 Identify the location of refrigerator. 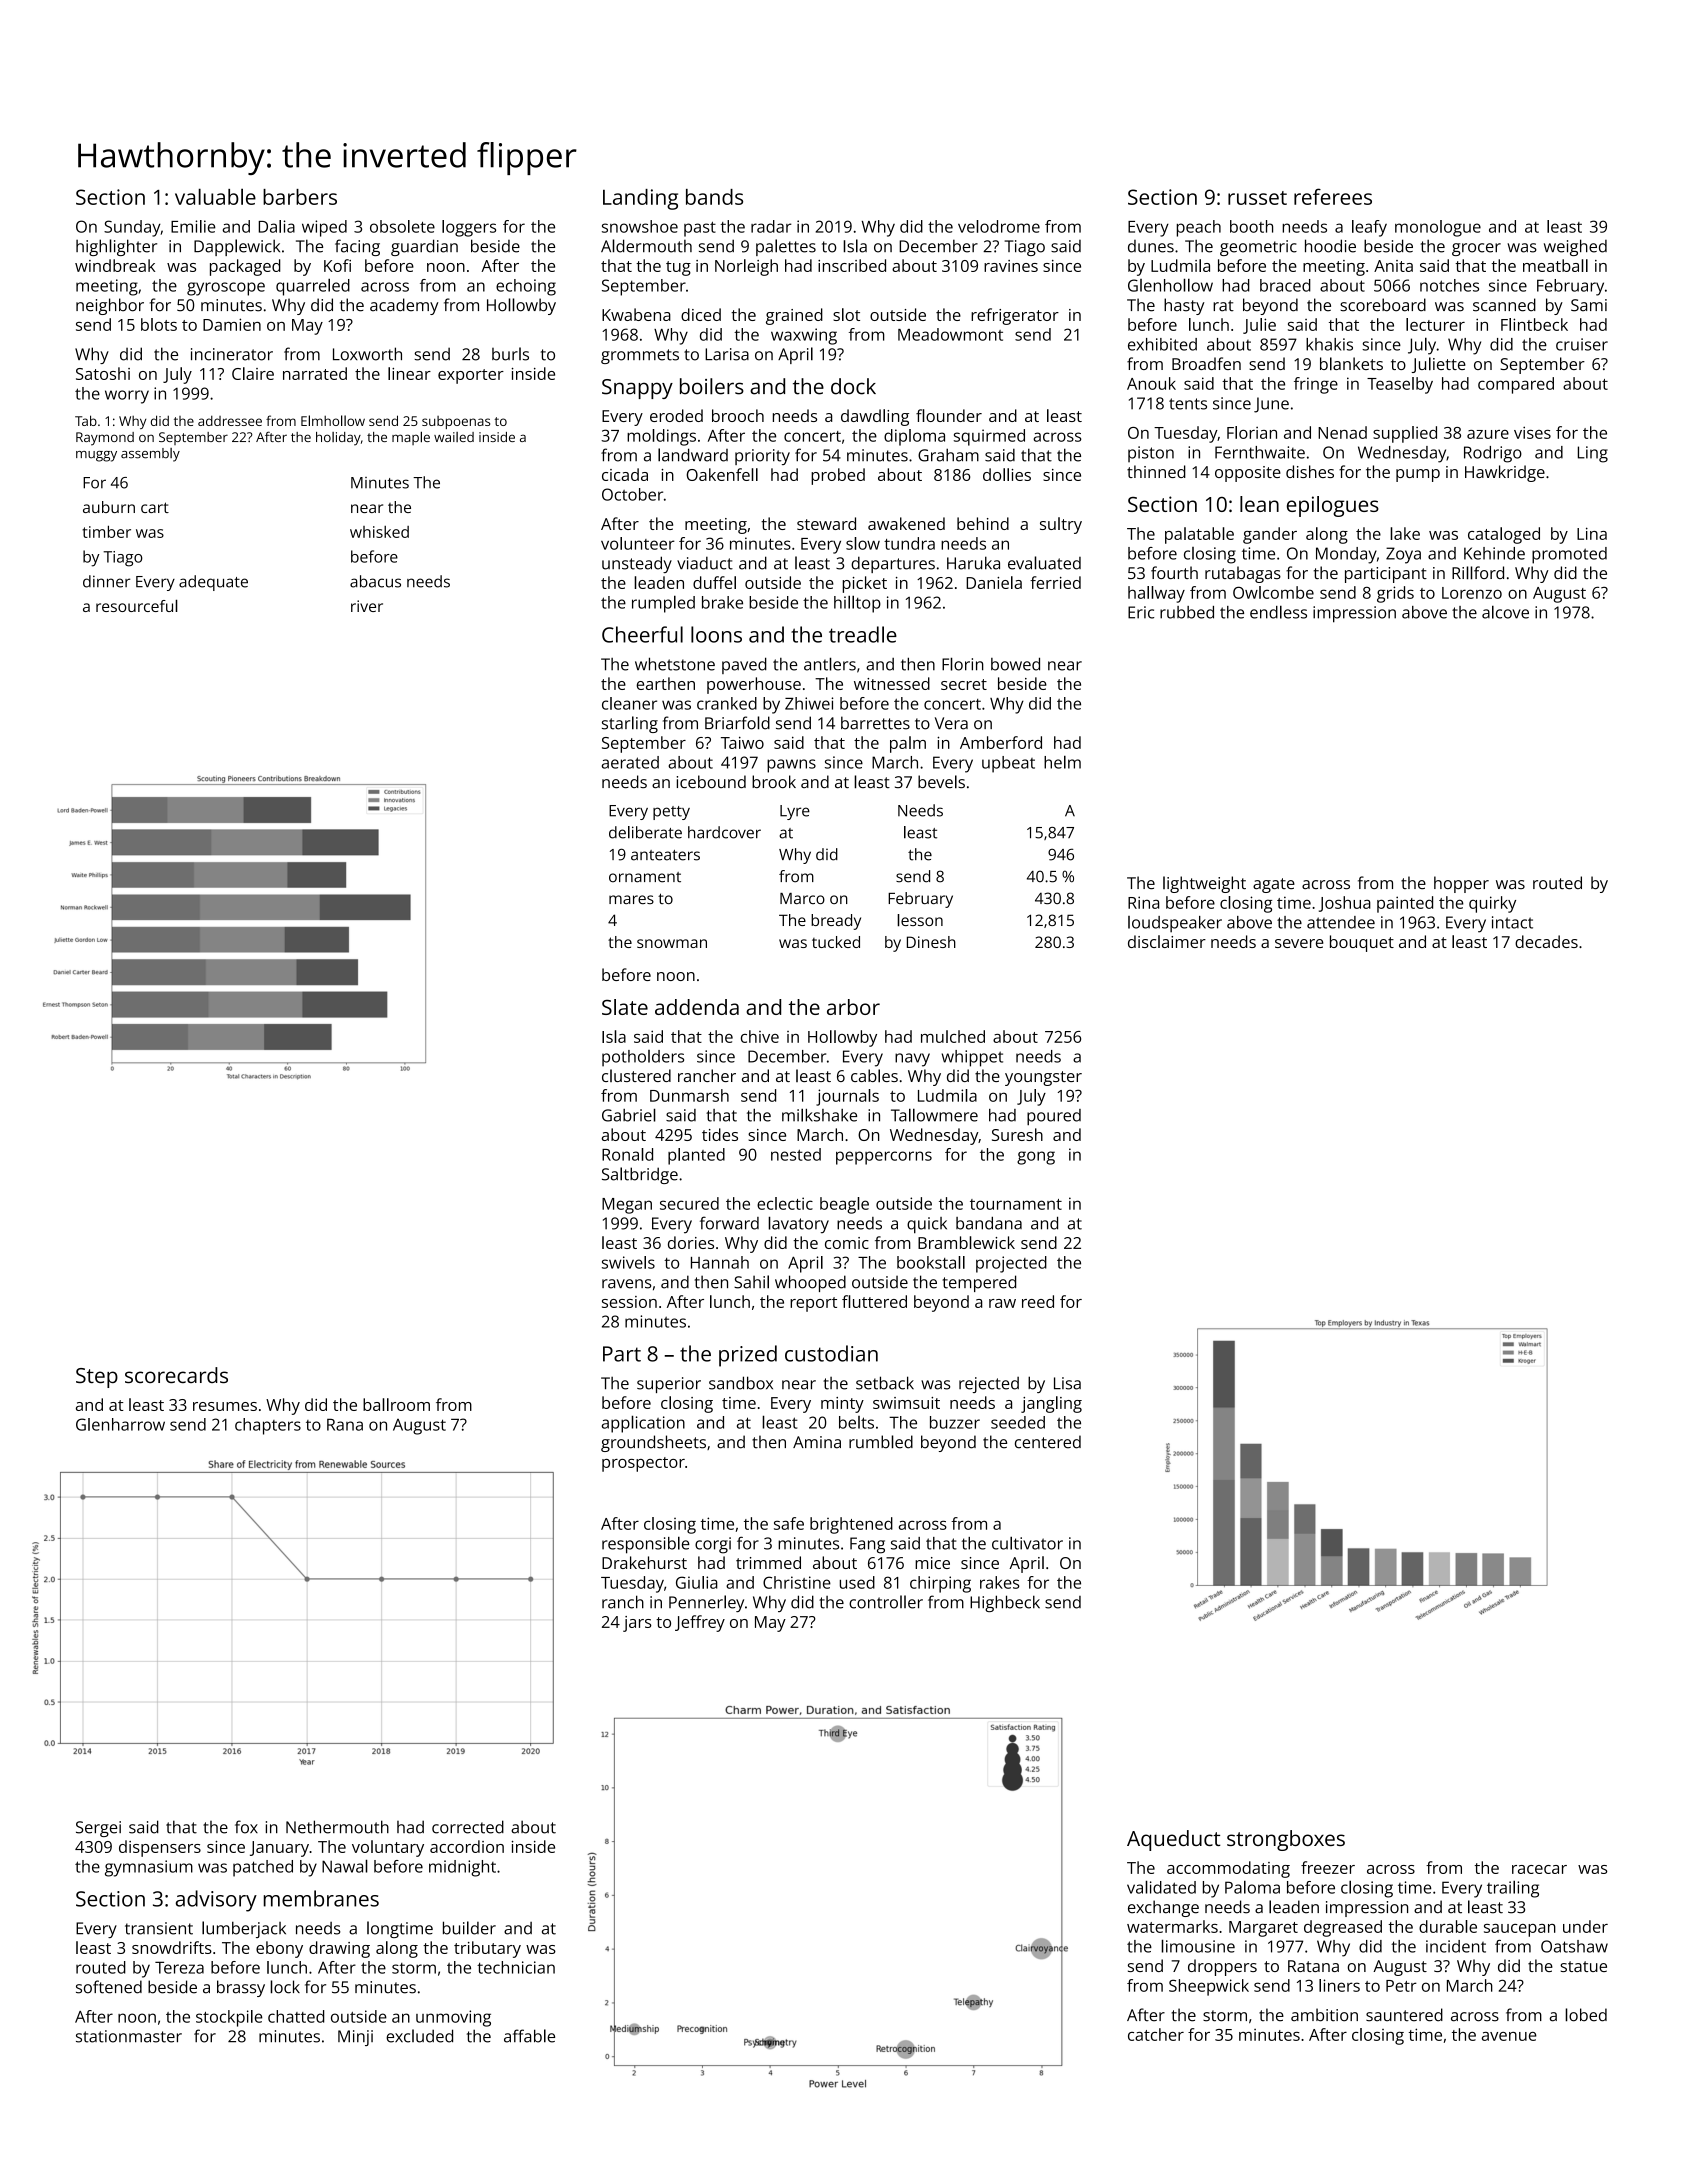
(1015, 316).
